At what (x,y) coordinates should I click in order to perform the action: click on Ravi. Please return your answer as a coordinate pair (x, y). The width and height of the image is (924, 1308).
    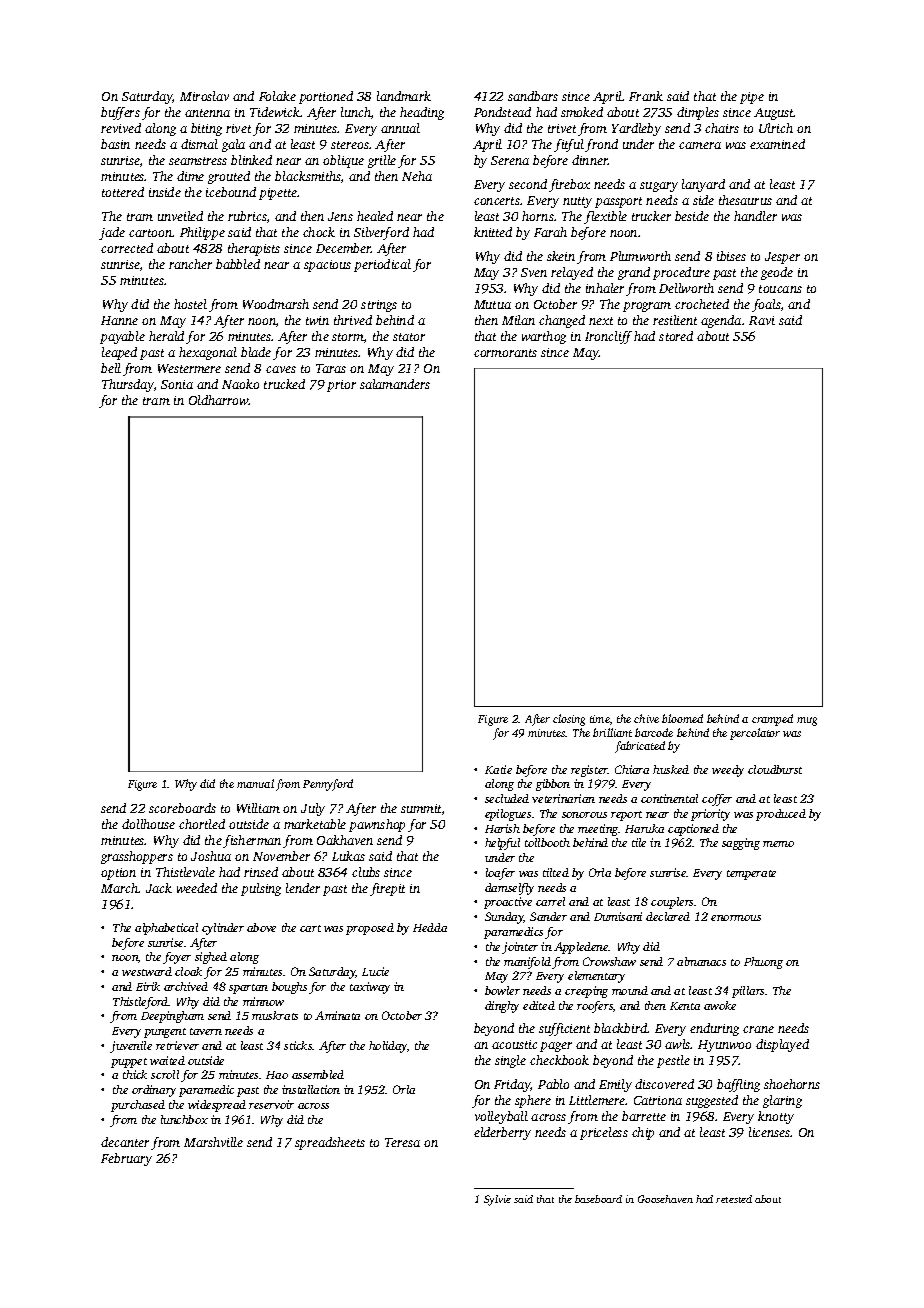
    Looking at the image, I should click on (762, 320).
